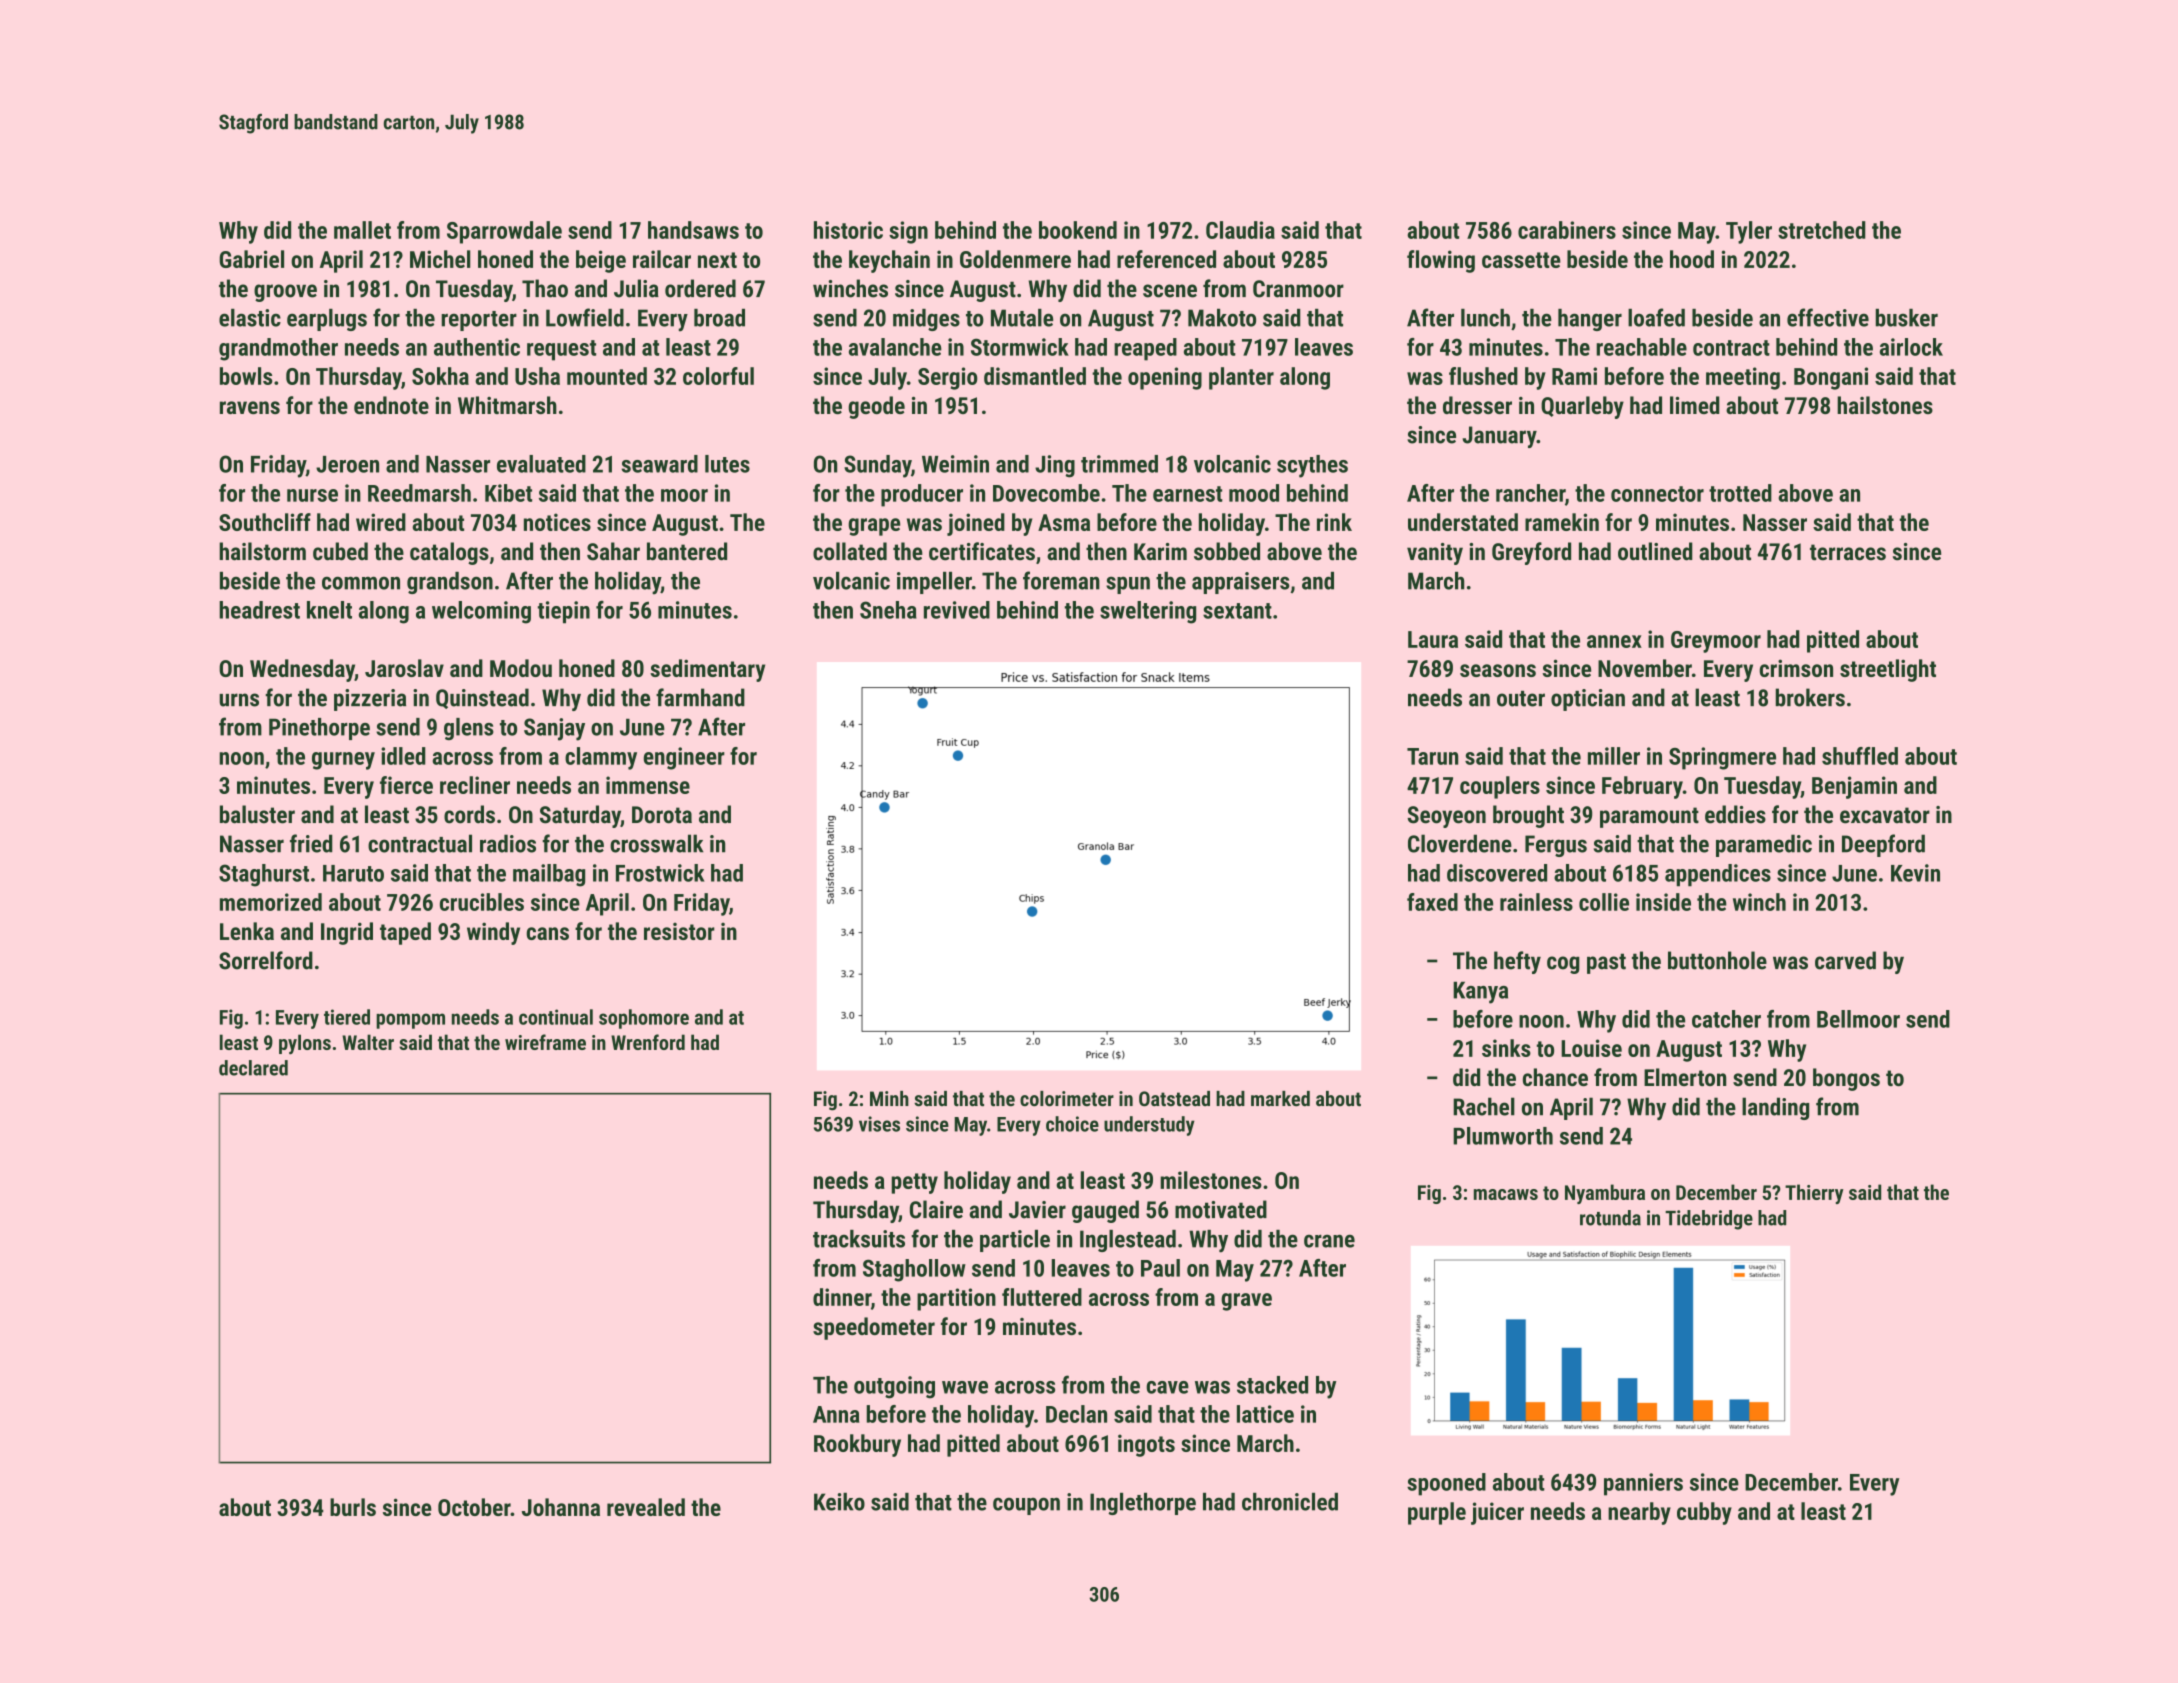  Describe the element at coordinates (646, 1507) in the image. I see `revealed` at that location.
